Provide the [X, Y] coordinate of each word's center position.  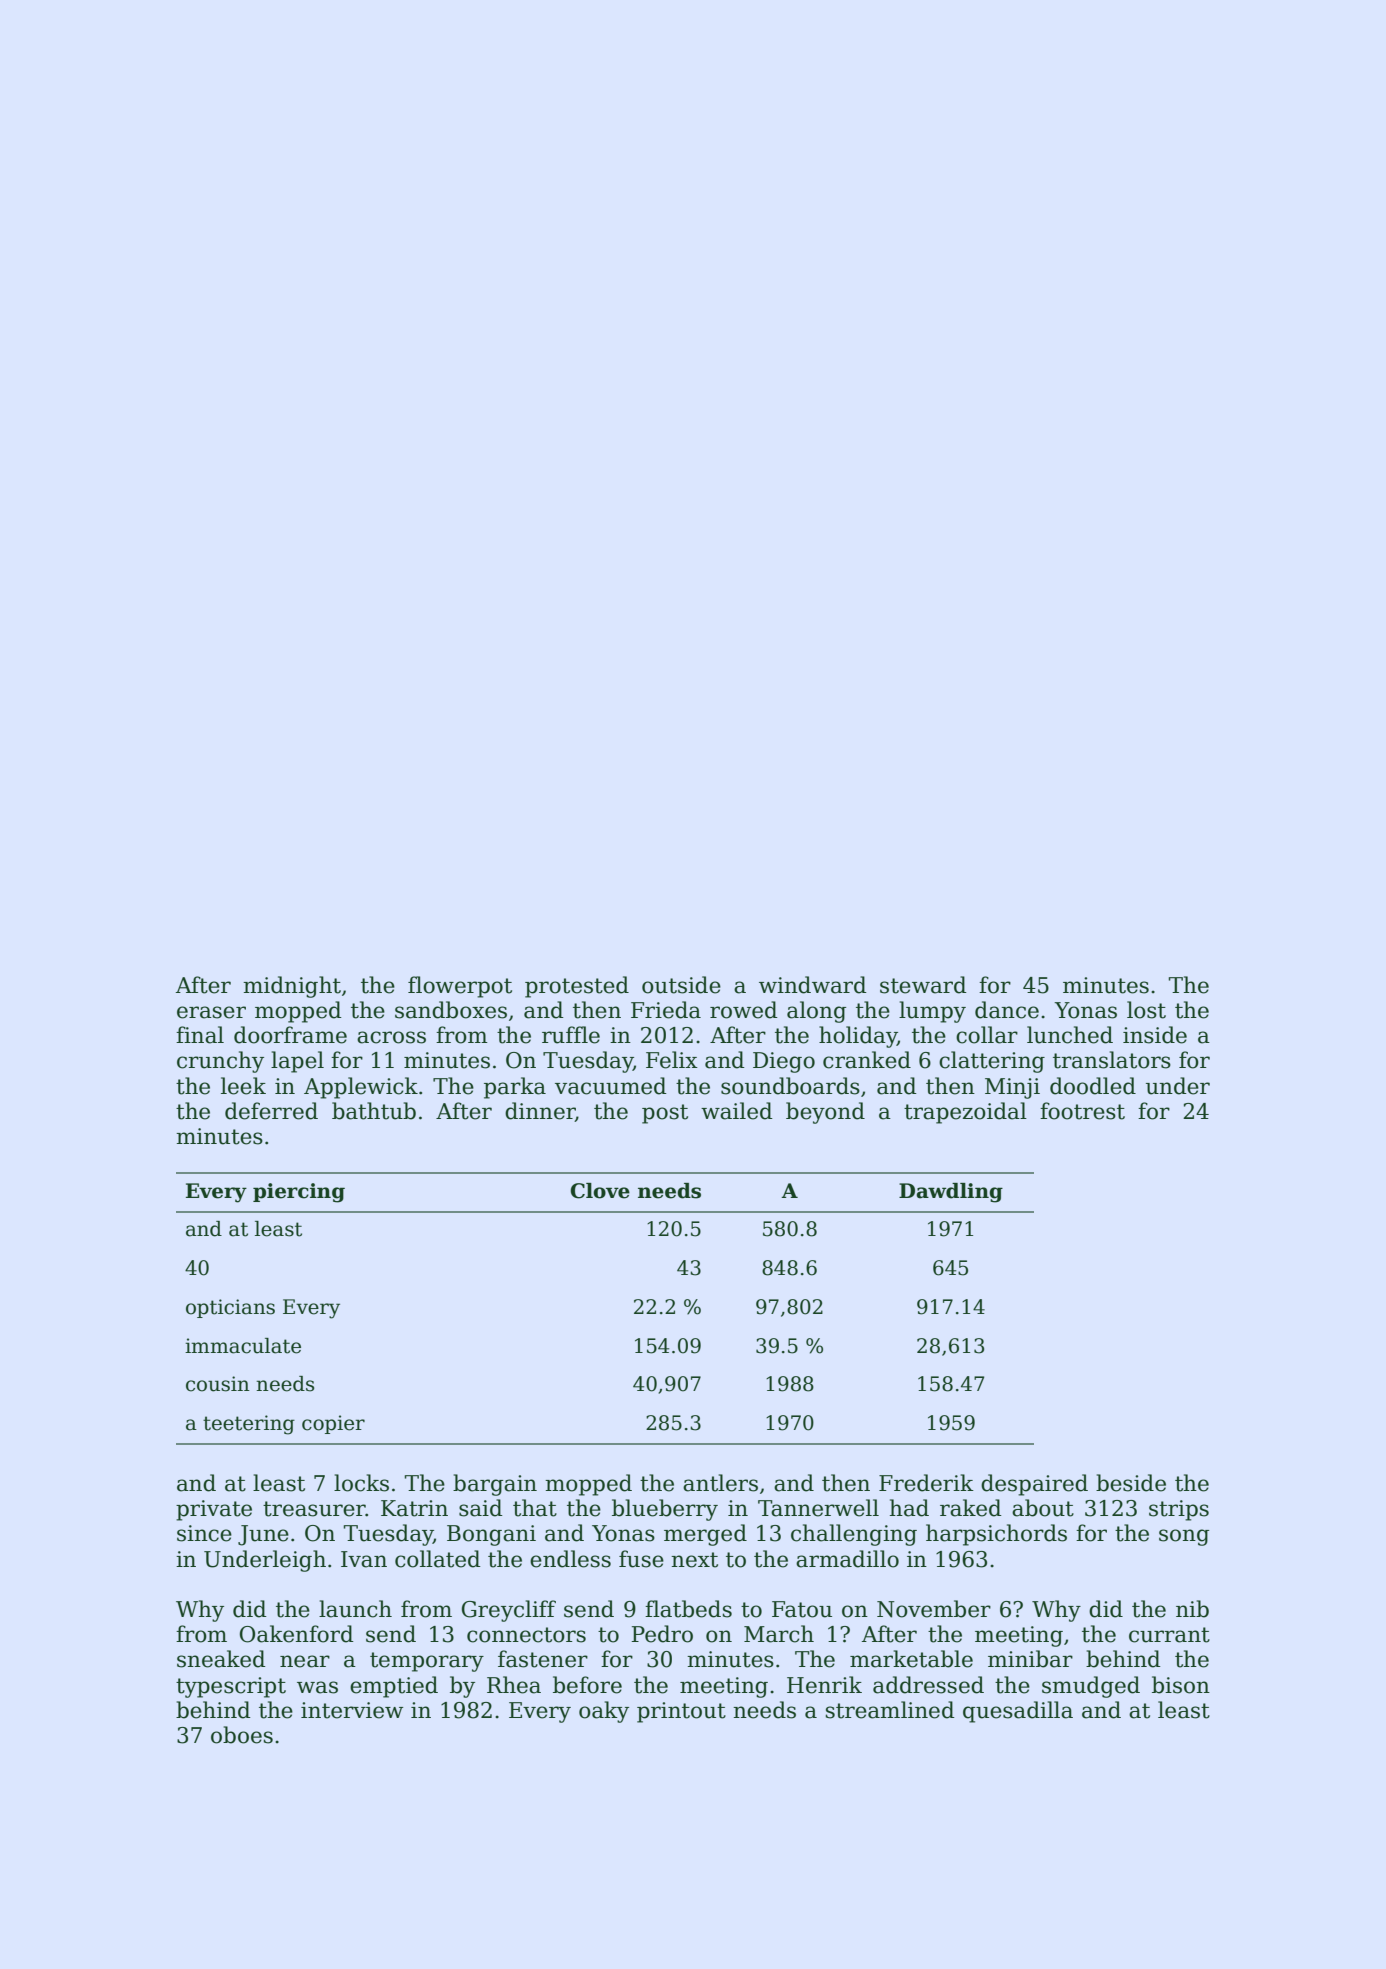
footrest [1082, 1111]
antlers [720, 1483]
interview [352, 1710]
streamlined [890, 1710]
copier [333, 1424]
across [391, 1037]
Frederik [926, 1483]
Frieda [666, 1010]
